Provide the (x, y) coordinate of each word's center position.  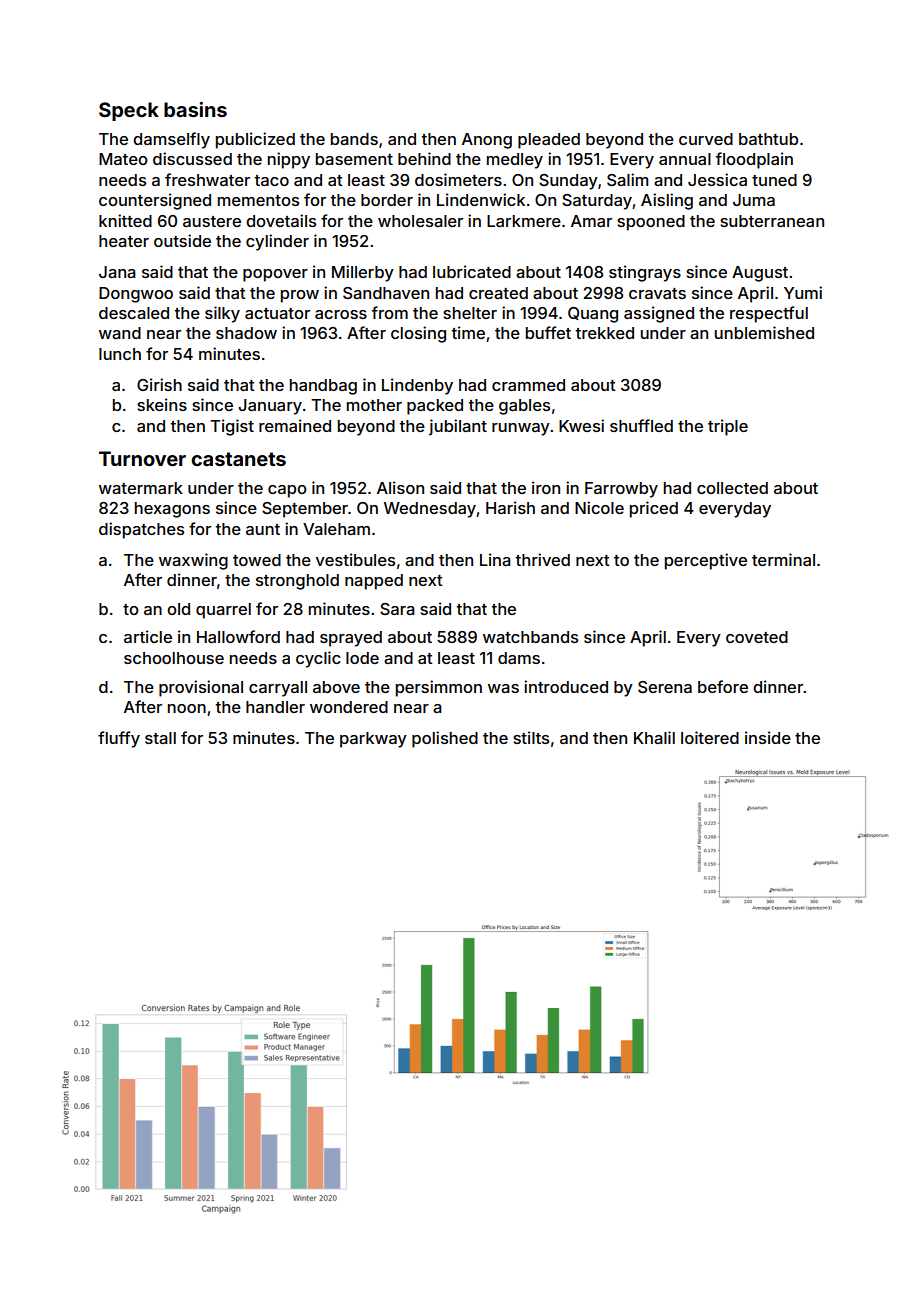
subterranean (772, 221)
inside (768, 737)
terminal (783, 559)
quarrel (223, 611)
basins (195, 109)
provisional (201, 688)
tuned (774, 180)
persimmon (439, 688)
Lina (495, 559)
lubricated (472, 271)
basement (354, 159)
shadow (246, 333)
